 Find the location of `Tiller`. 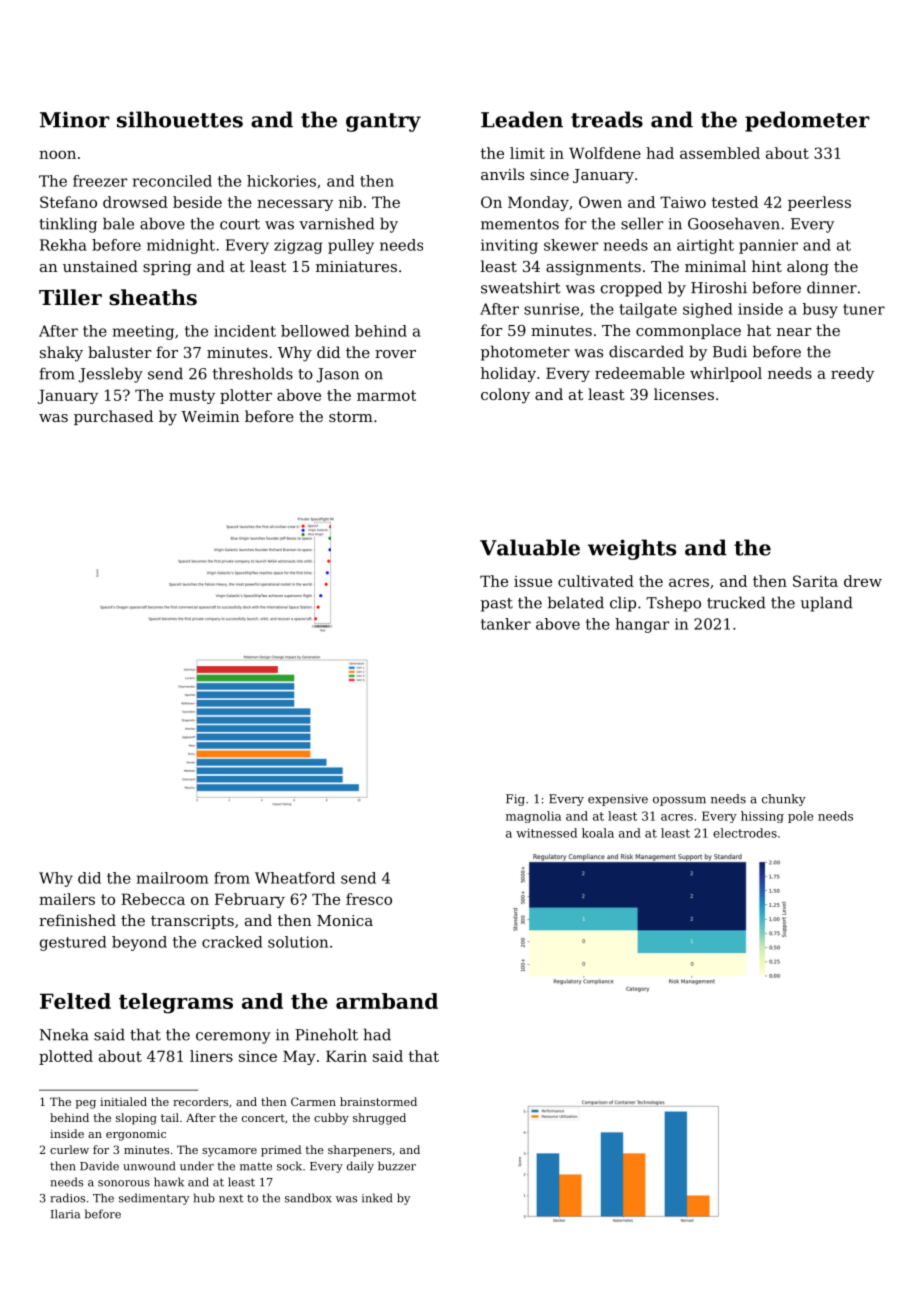

Tiller is located at coordinates (70, 297).
